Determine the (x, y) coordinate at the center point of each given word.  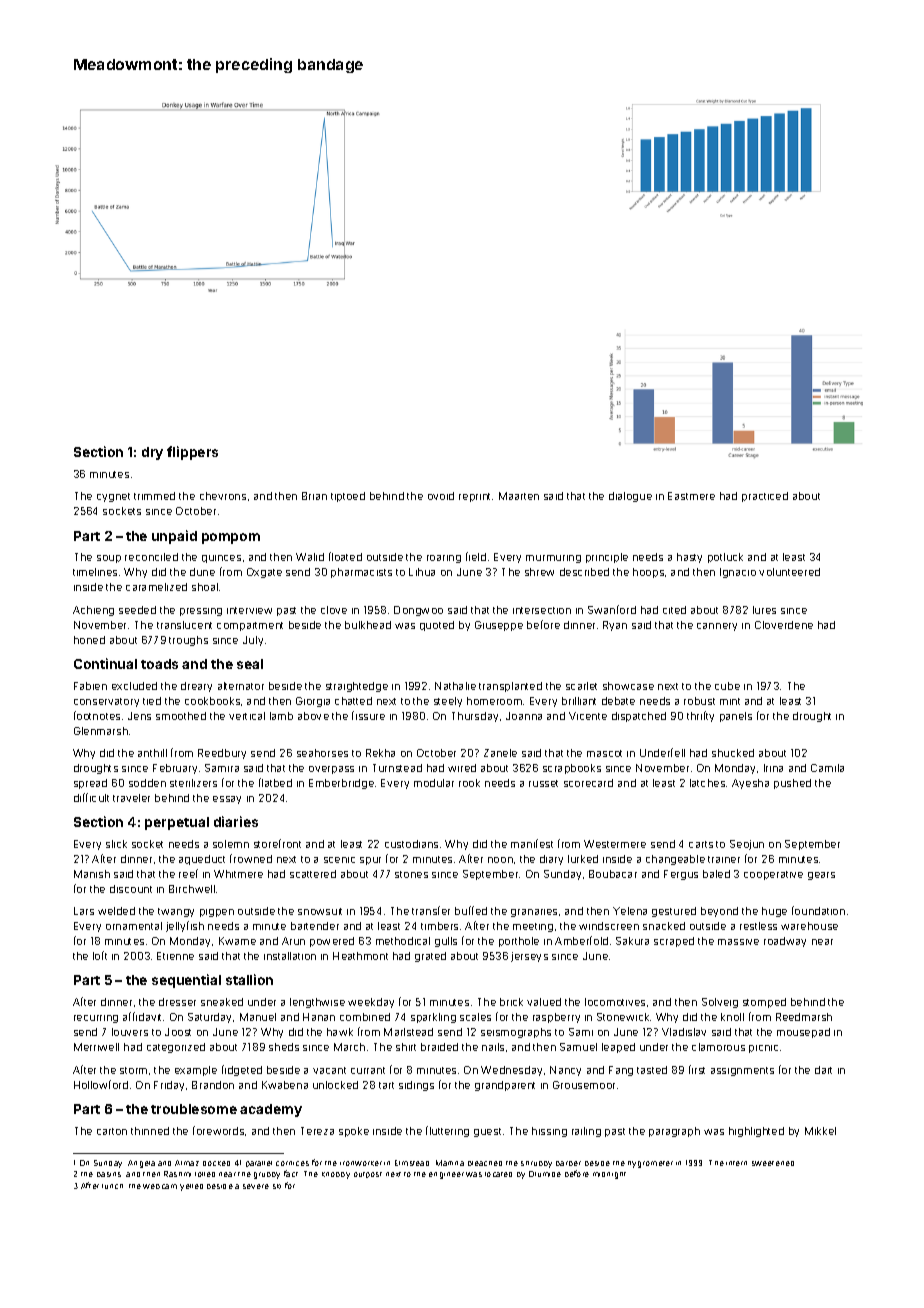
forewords (218, 1130)
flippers (192, 453)
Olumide (545, 1174)
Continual (105, 663)
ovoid (441, 496)
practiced (765, 497)
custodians (411, 844)
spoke (354, 1132)
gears (821, 876)
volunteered (789, 572)
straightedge (357, 687)
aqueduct (202, 860)
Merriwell (96, 1047)
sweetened (773, 1163)
